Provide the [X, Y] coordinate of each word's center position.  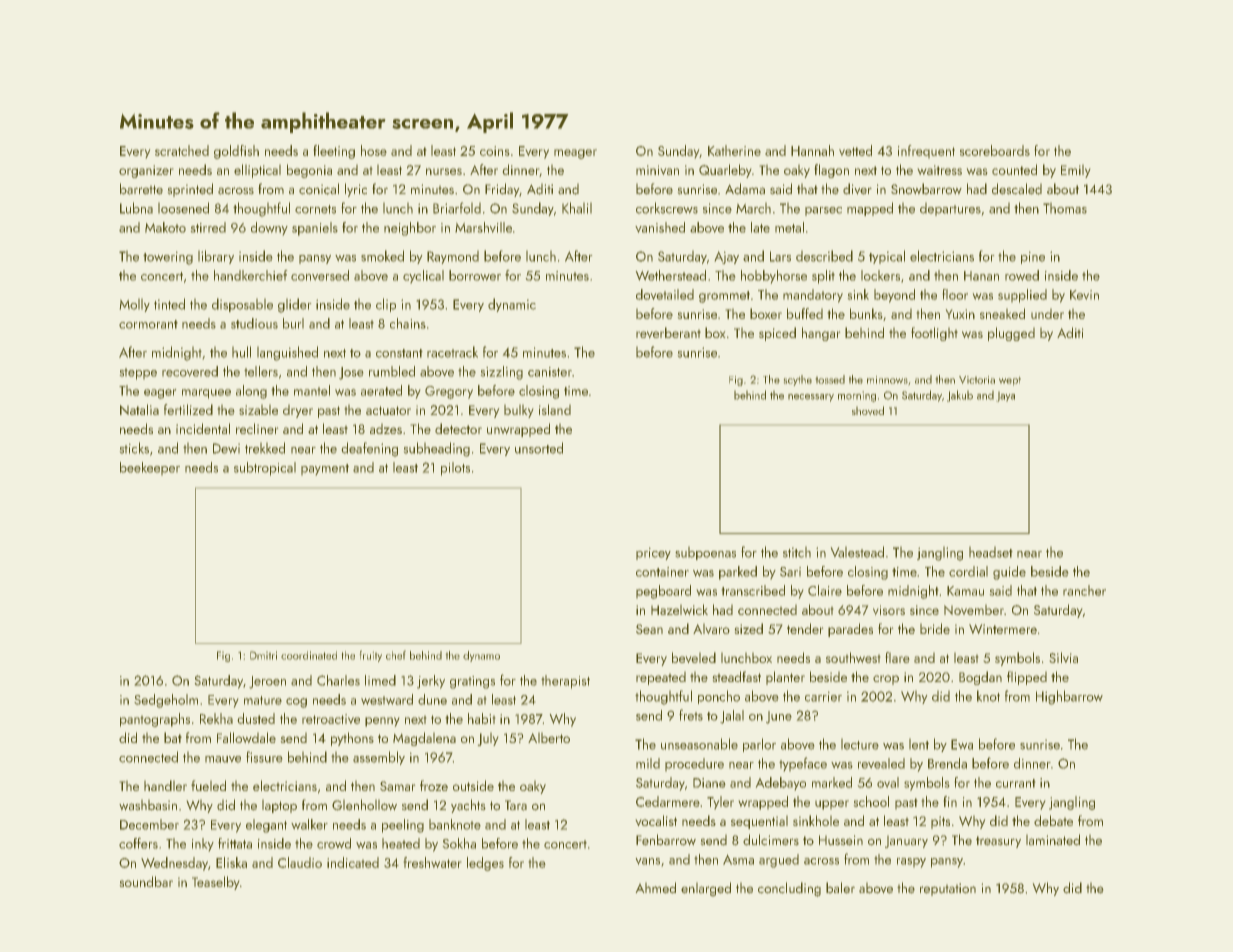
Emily [1076, 171]
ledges [485, 864]
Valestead [857, 552]
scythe [797, 380]
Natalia [139, 409]
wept [1010, 381]
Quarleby [725, 171]
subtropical [265, 469]
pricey [653, 553]
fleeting [334, 152]
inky [203, 845]
